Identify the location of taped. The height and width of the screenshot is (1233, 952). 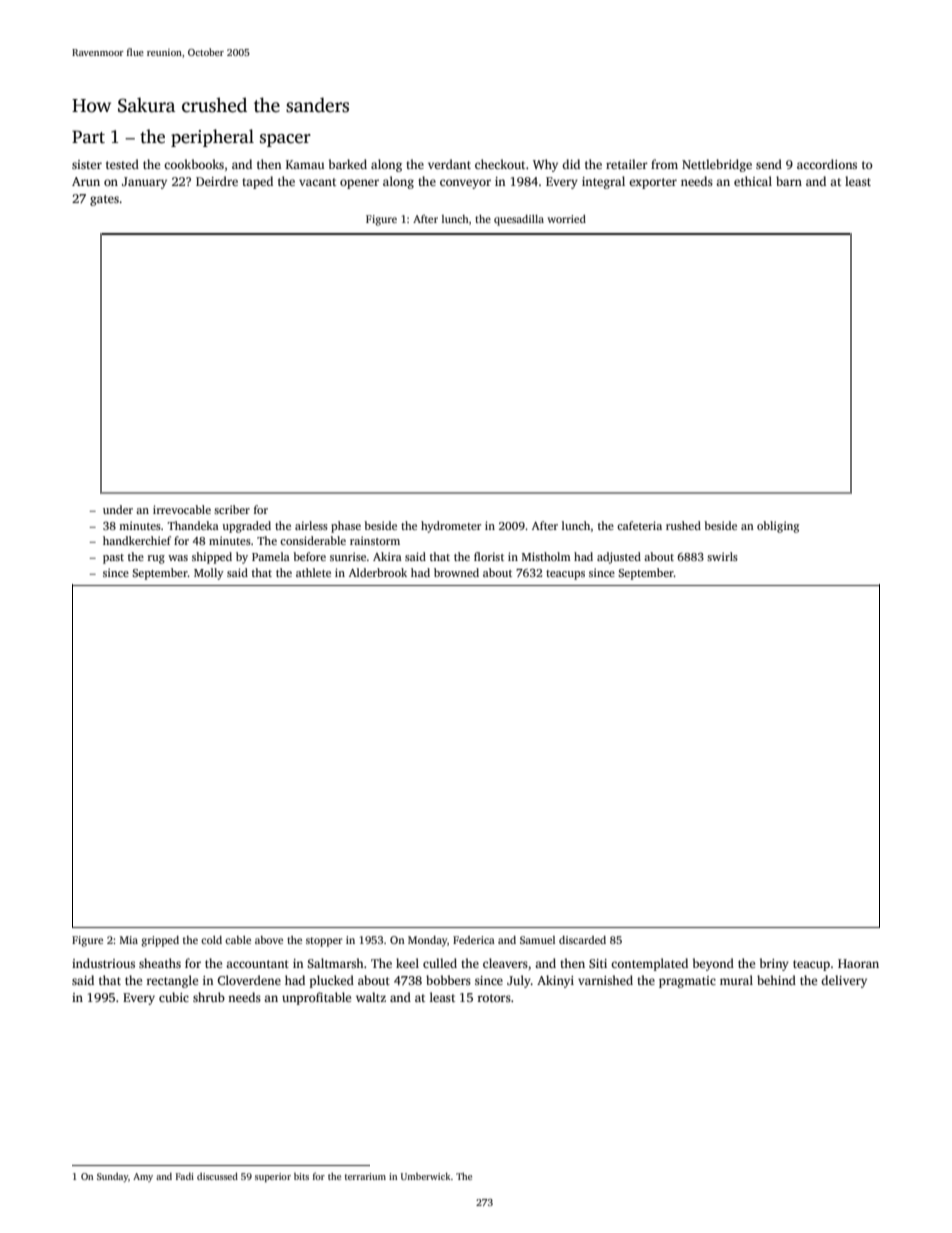
(257, 182).
